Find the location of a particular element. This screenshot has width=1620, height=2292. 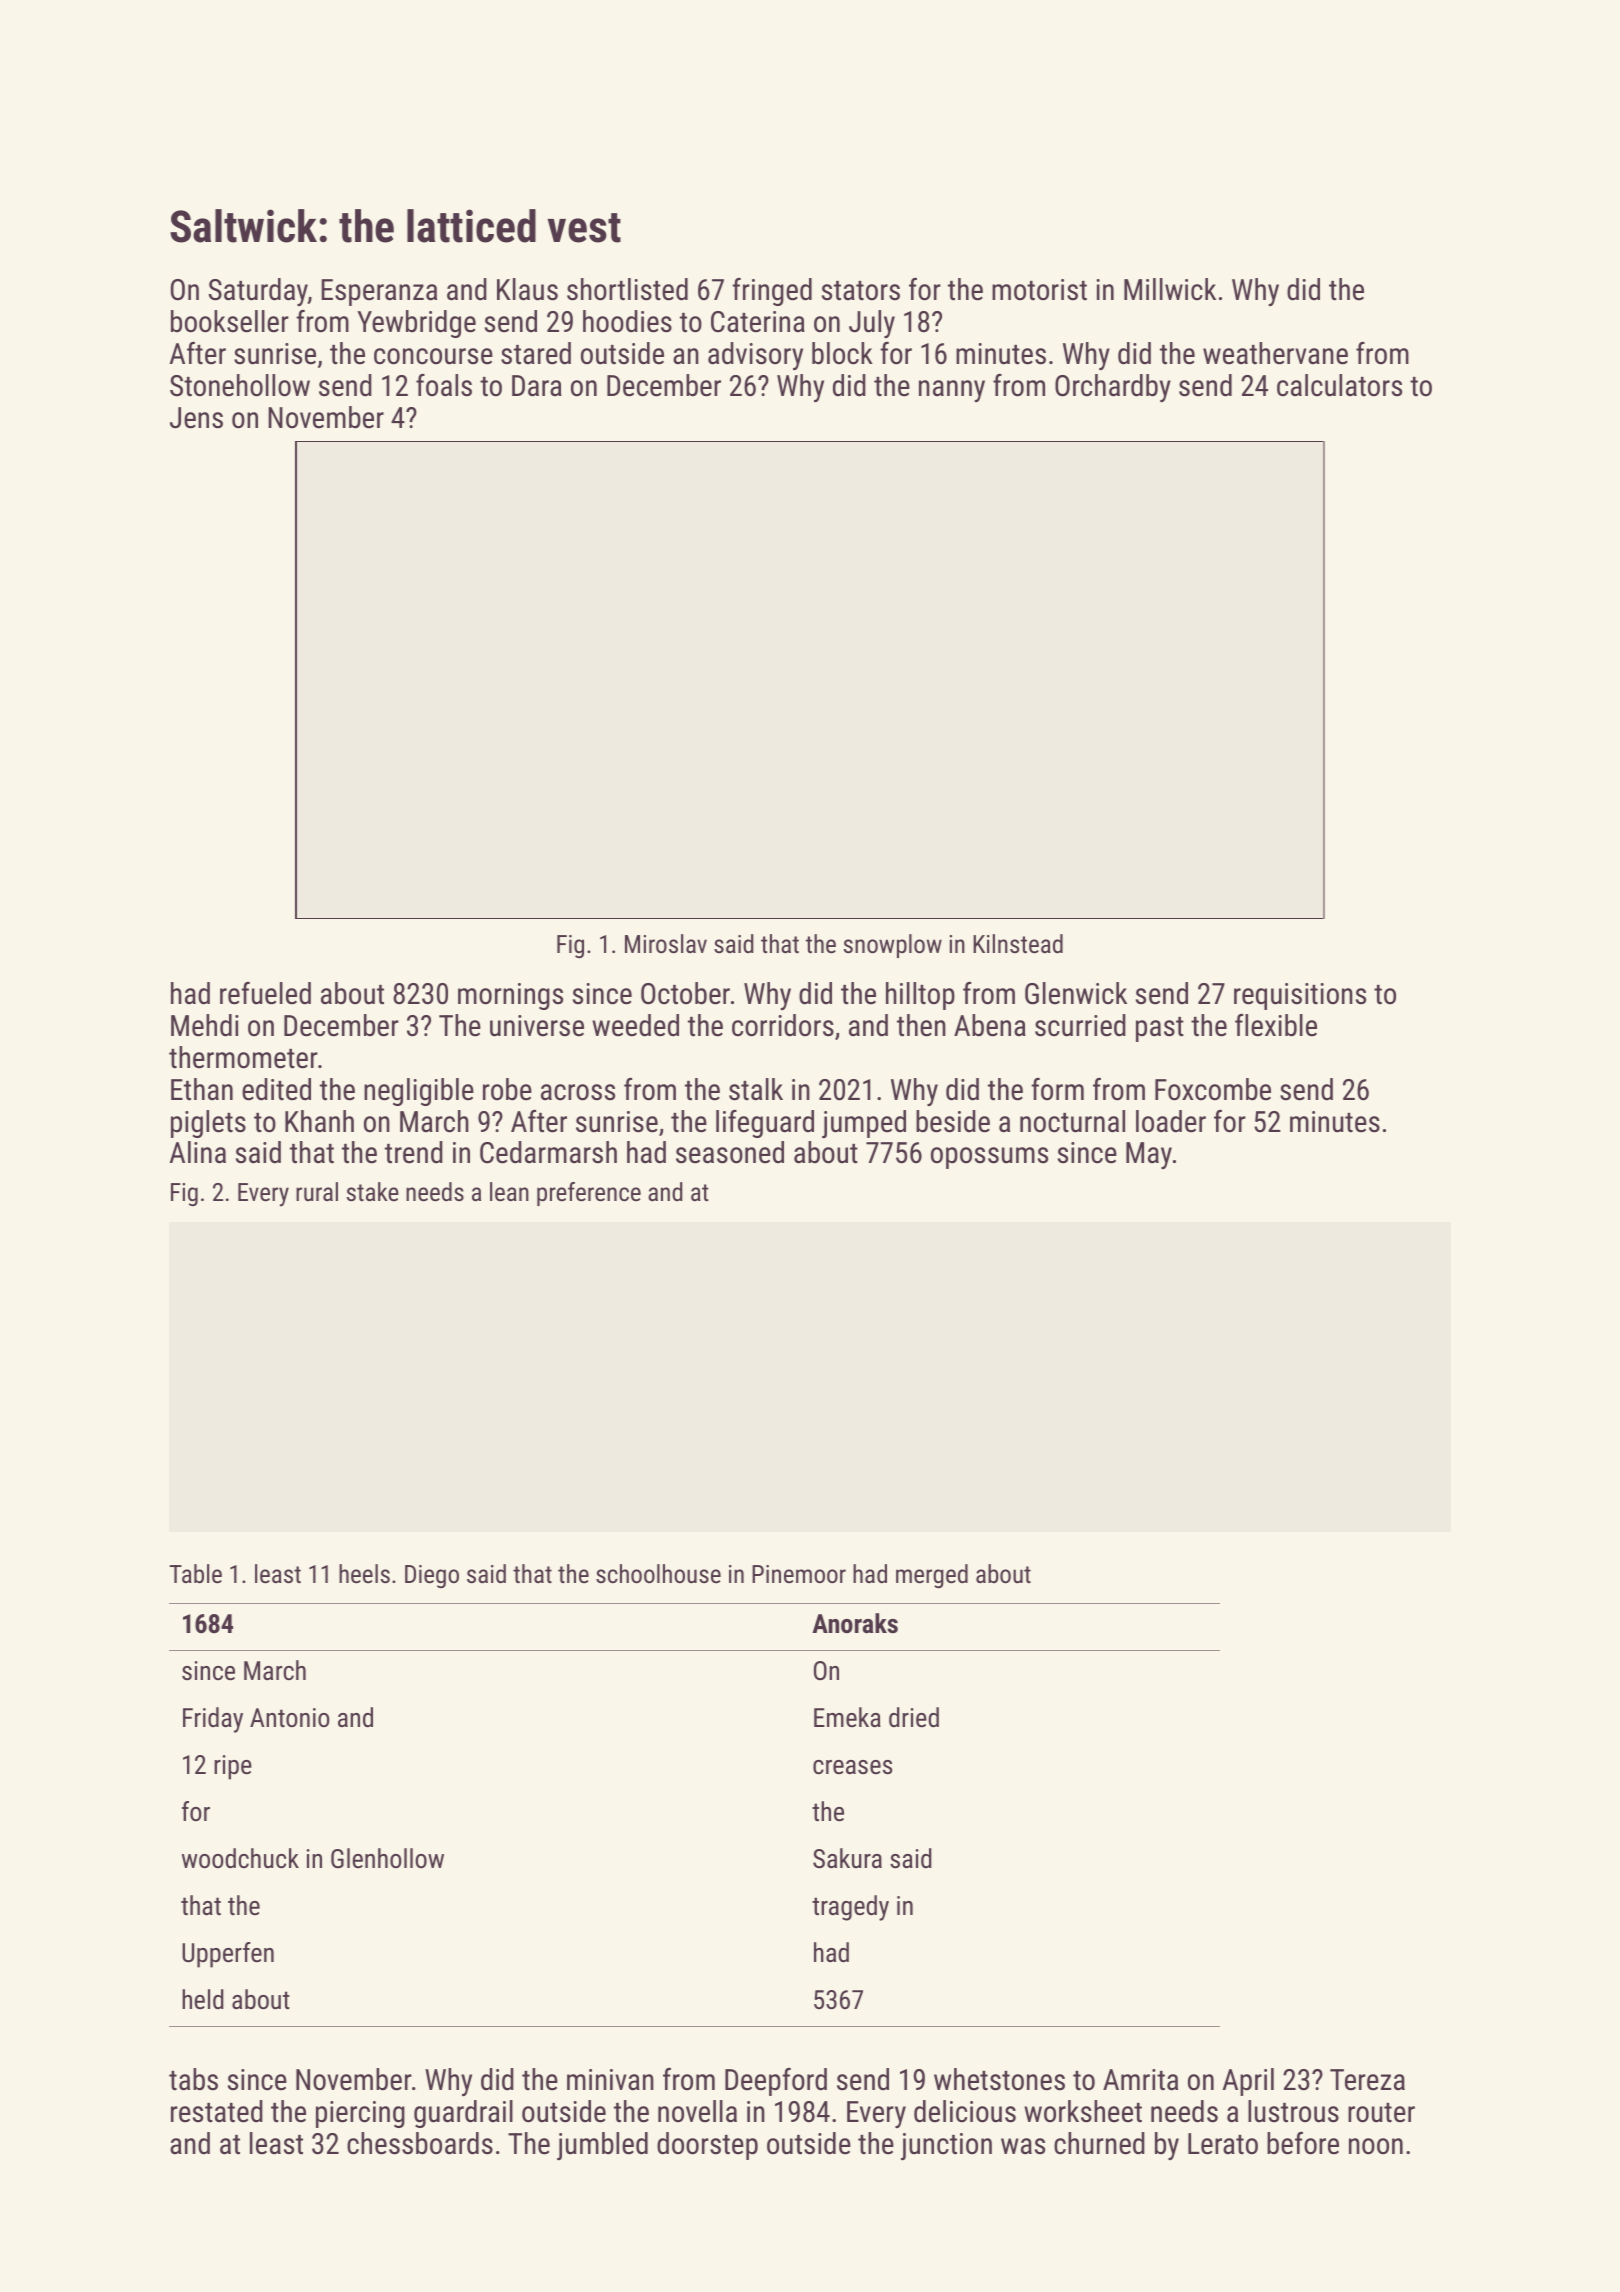

woodchuck is located at coordinates (240, 1858).
